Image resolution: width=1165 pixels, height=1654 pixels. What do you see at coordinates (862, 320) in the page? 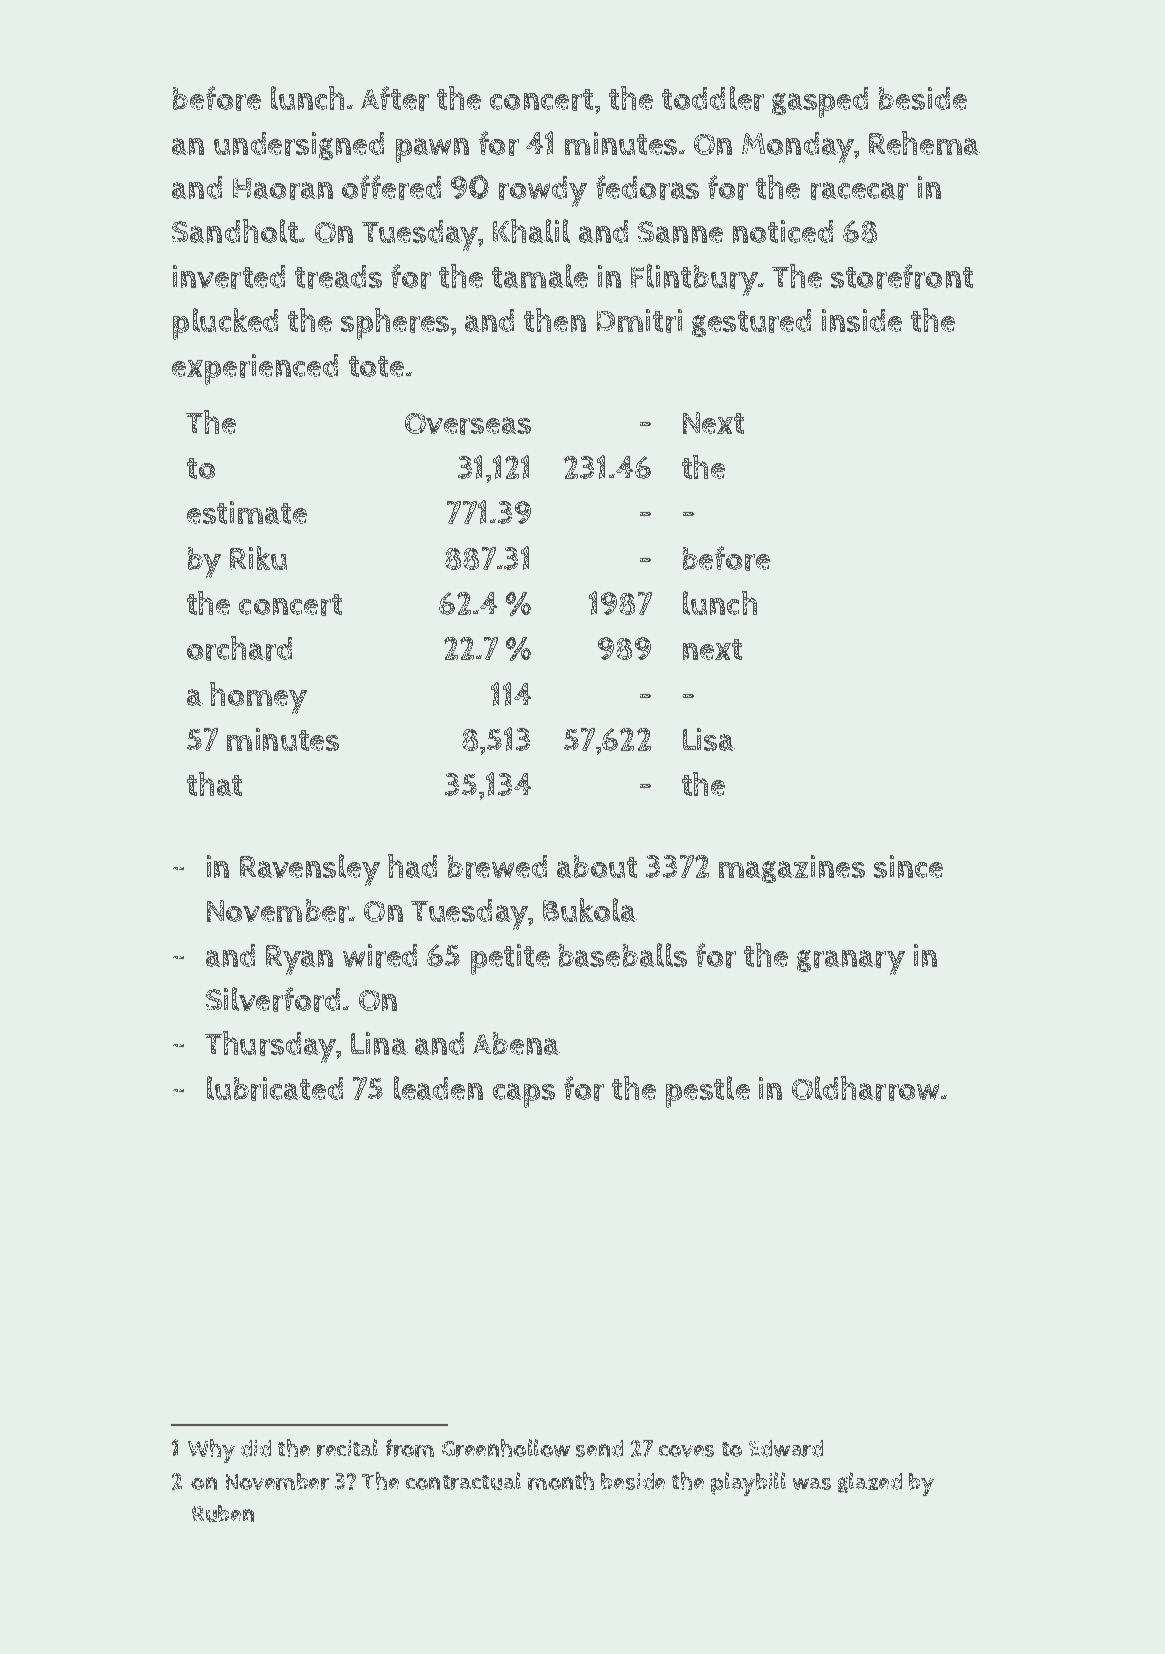
I see `inside` at bounding box center [862, 320].
